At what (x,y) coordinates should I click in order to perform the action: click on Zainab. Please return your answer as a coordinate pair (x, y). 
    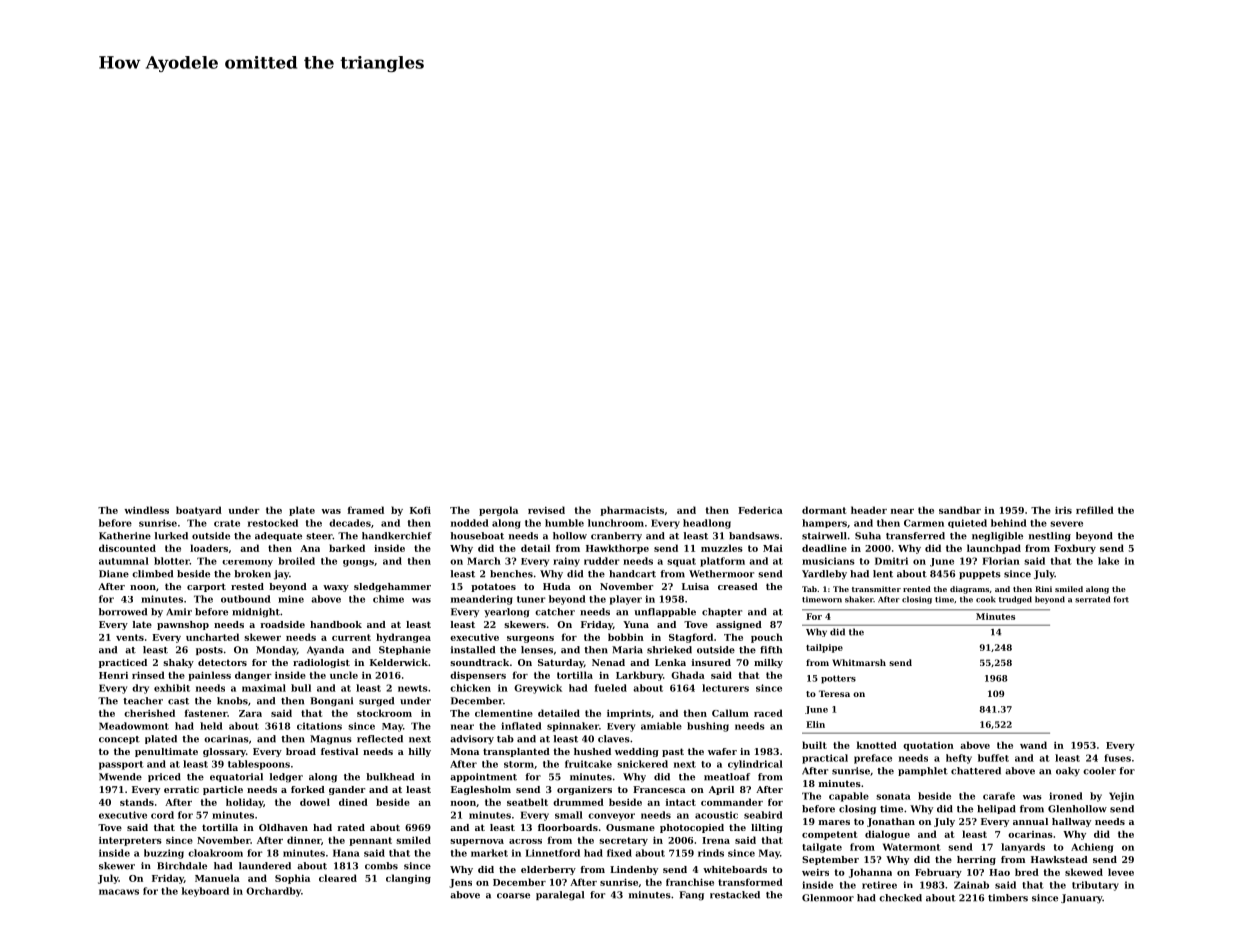
    Looking at the image, I should click on (971, 885).
